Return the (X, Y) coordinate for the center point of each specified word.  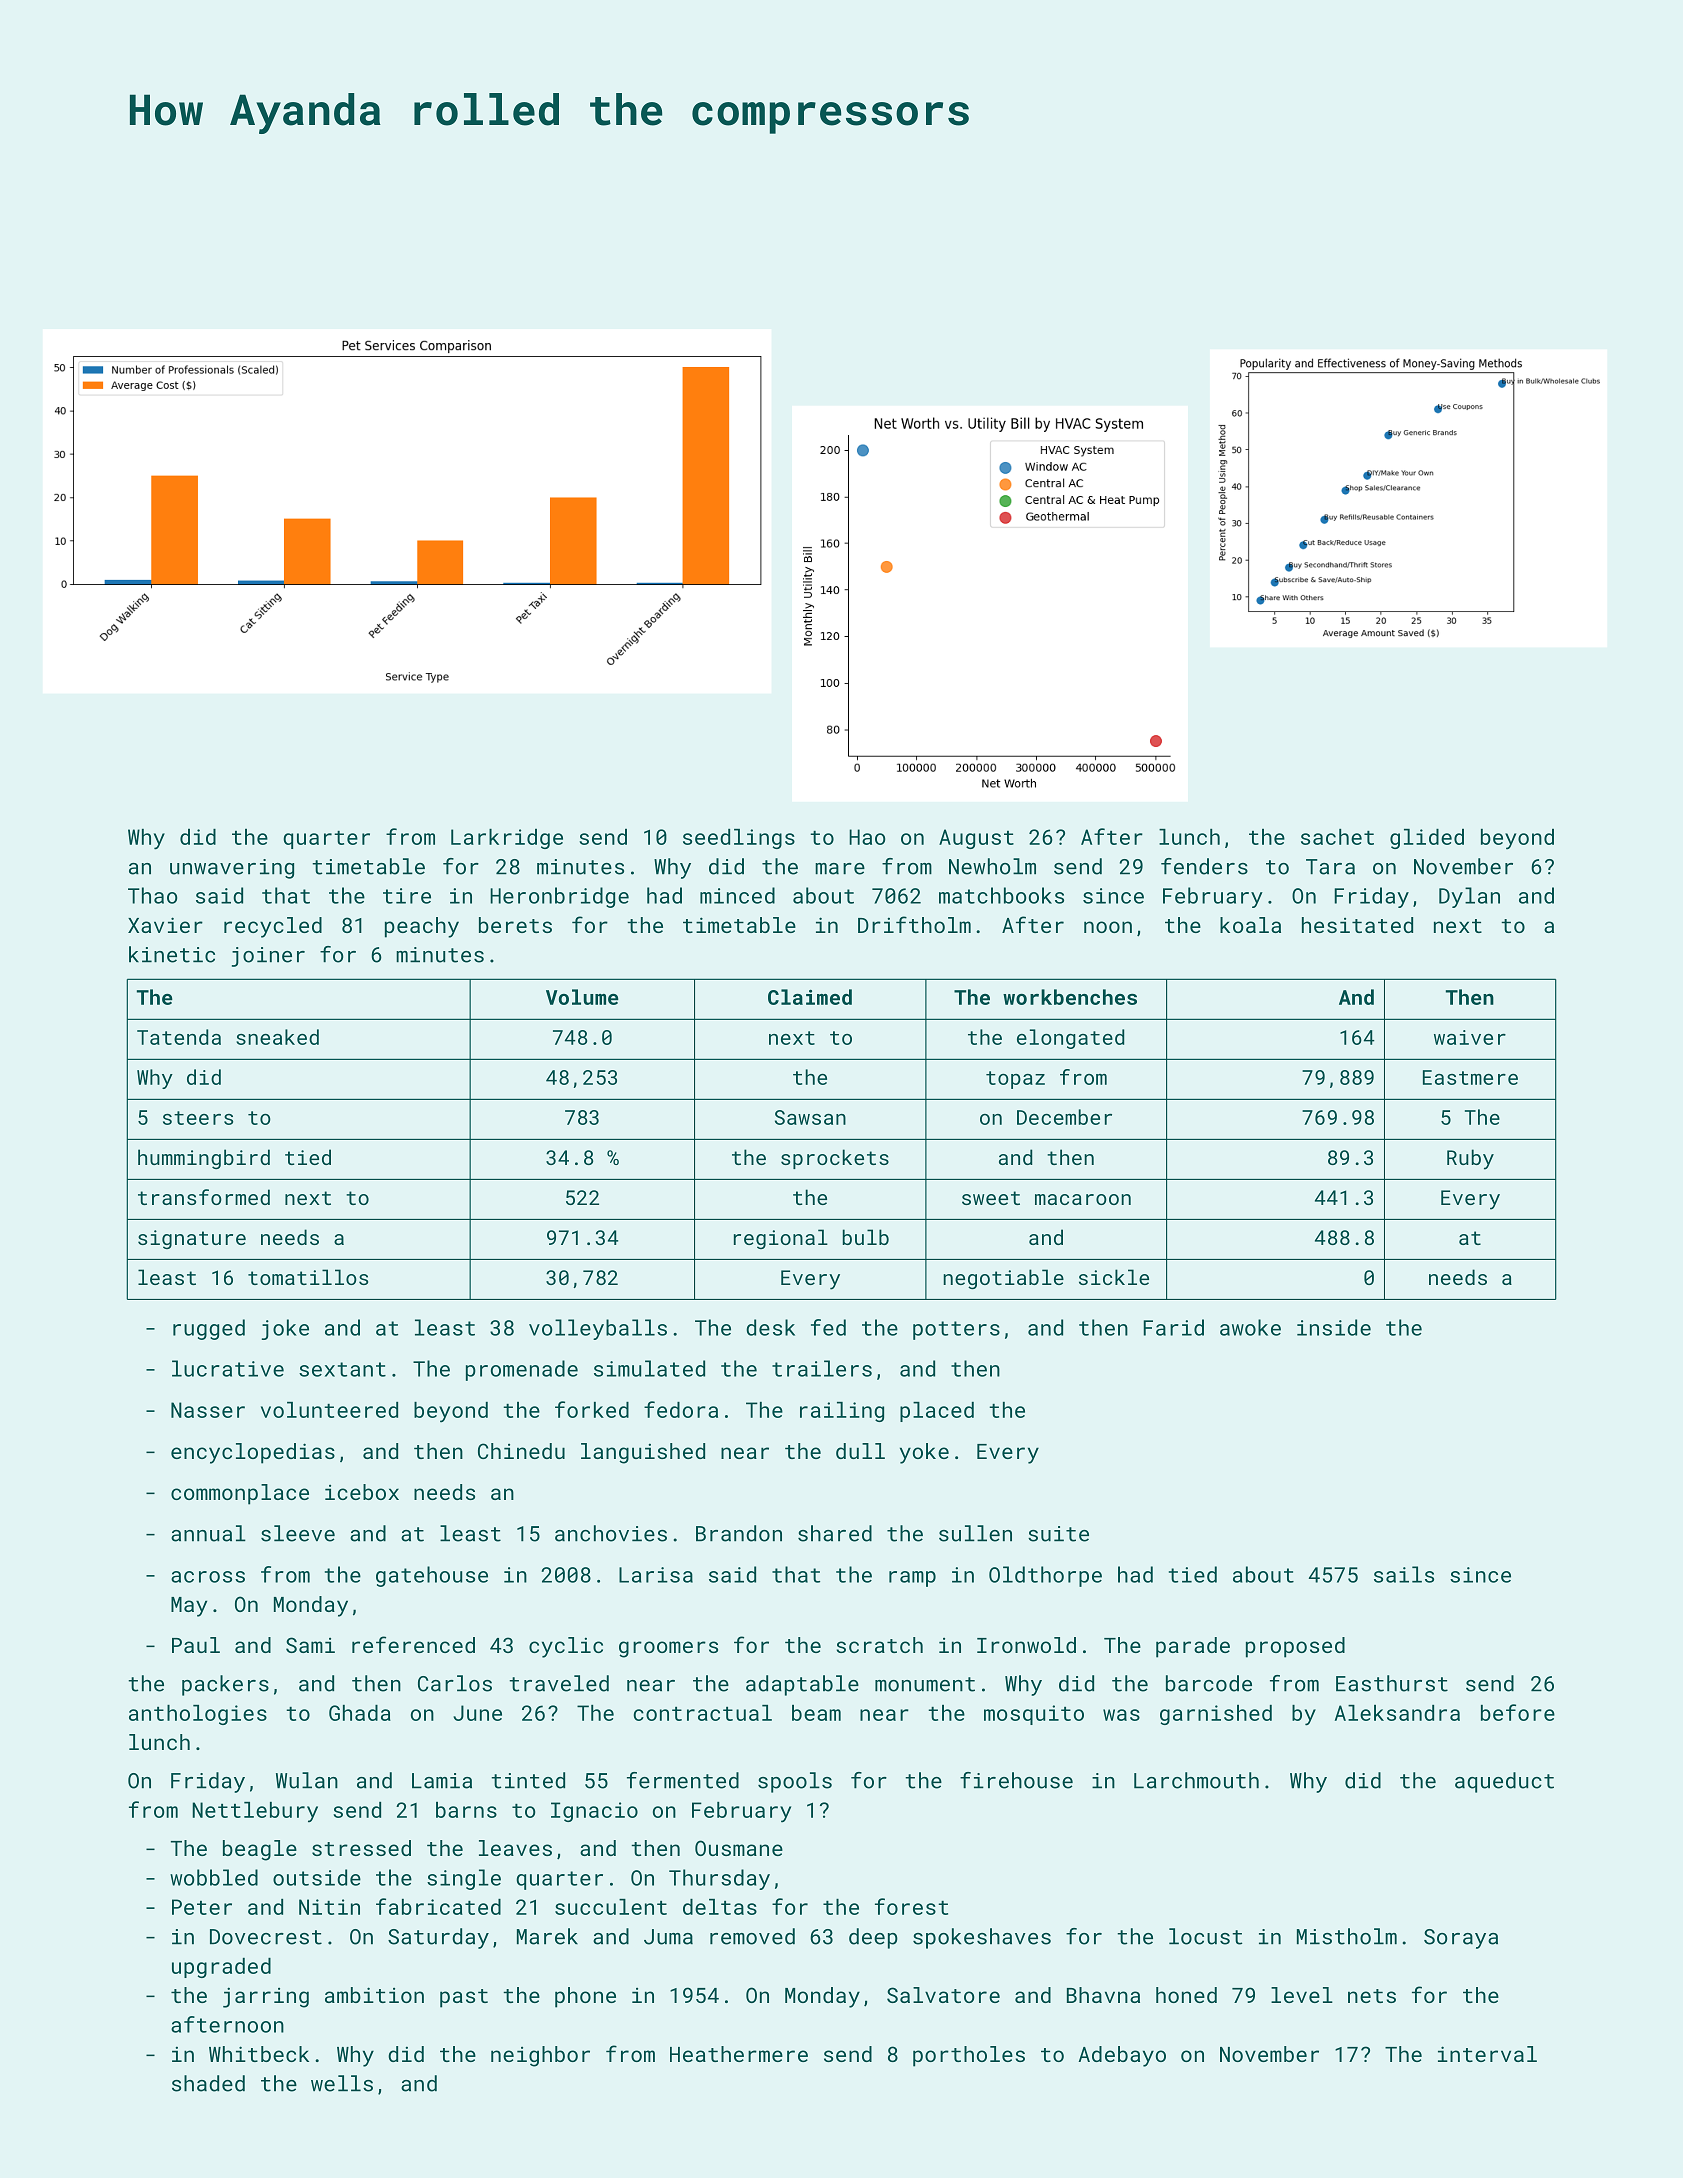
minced (737, 895)
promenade (522, 1370)
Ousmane (739, 1848)
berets (515, 925)
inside (1334, 1327)
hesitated (1357, 925)
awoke (1250, 1327)
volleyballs (598, 1329)
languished (643, 1453)
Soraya (1461, 1939)
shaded (208, 2083)
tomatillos (308, 1277)
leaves (515, 1848)
